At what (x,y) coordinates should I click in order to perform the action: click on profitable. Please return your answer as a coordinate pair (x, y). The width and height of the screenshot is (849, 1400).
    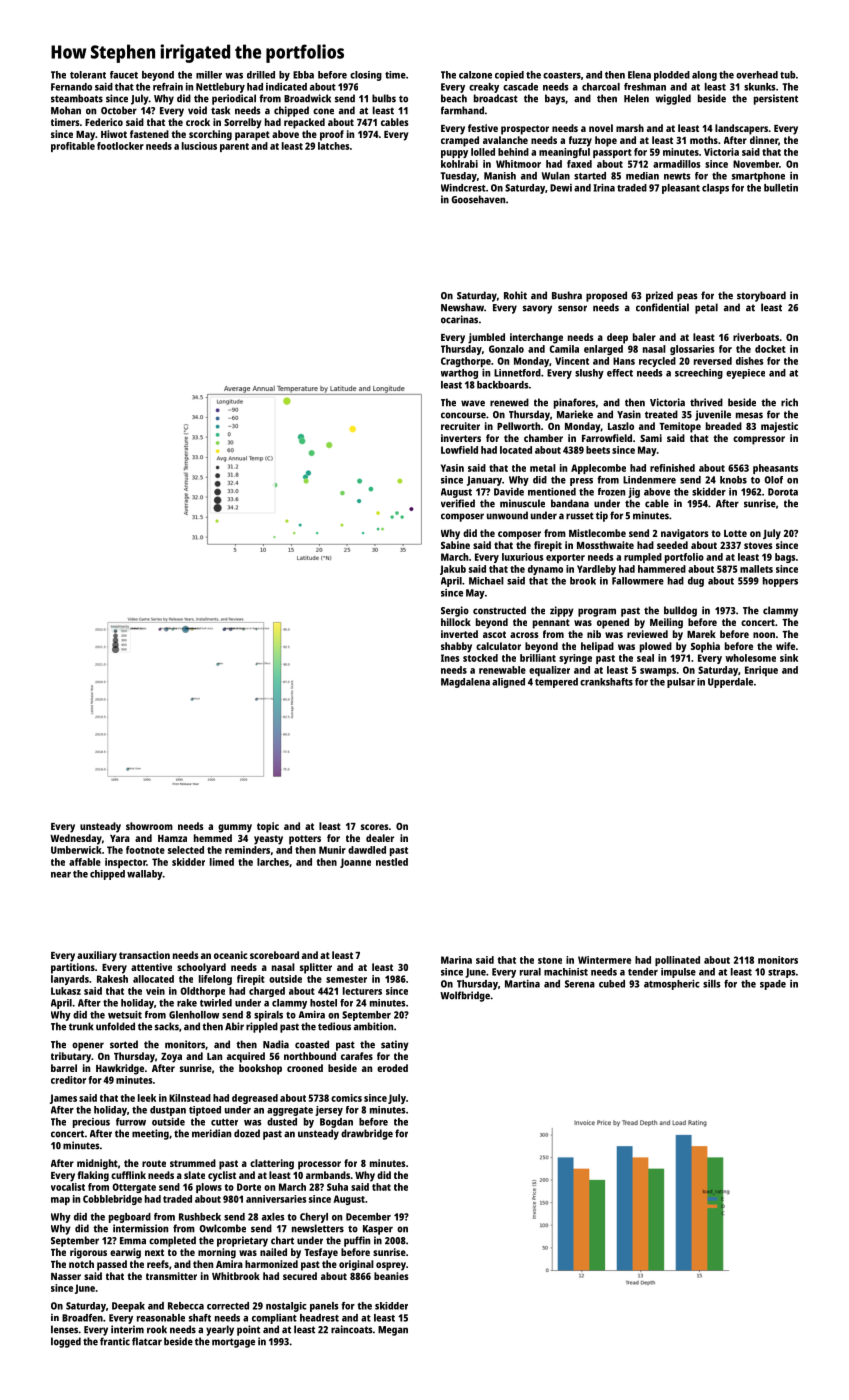
    Looking at the image, I should click on (73, 147).
